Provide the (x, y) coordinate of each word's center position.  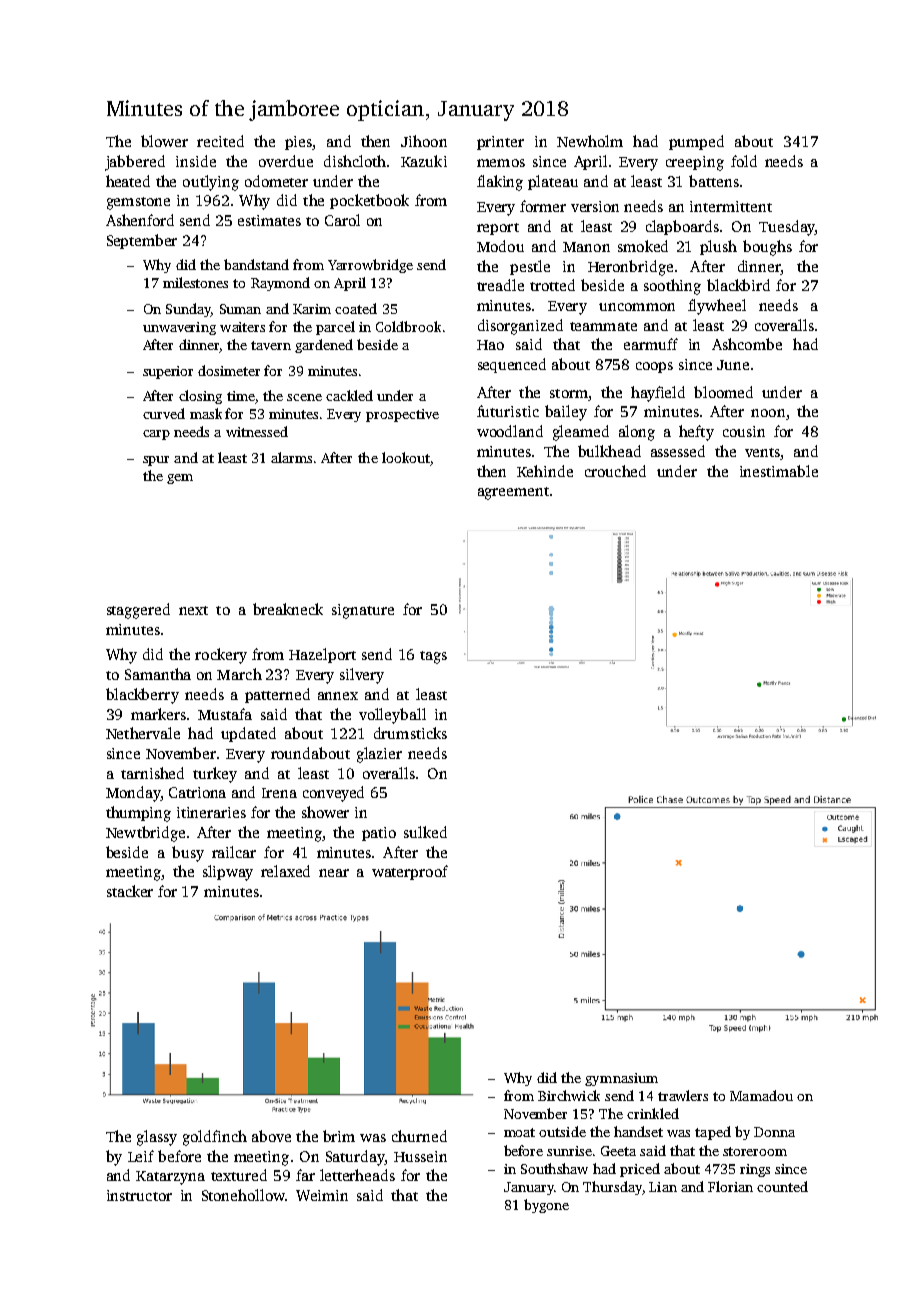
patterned (277, 695)
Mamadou (761, 1095)
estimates (269, 220)
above (271, 1136)
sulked (425, 832)
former (543, 206)
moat (519, 1132)
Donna (774, 1132)
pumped (696, 142)
